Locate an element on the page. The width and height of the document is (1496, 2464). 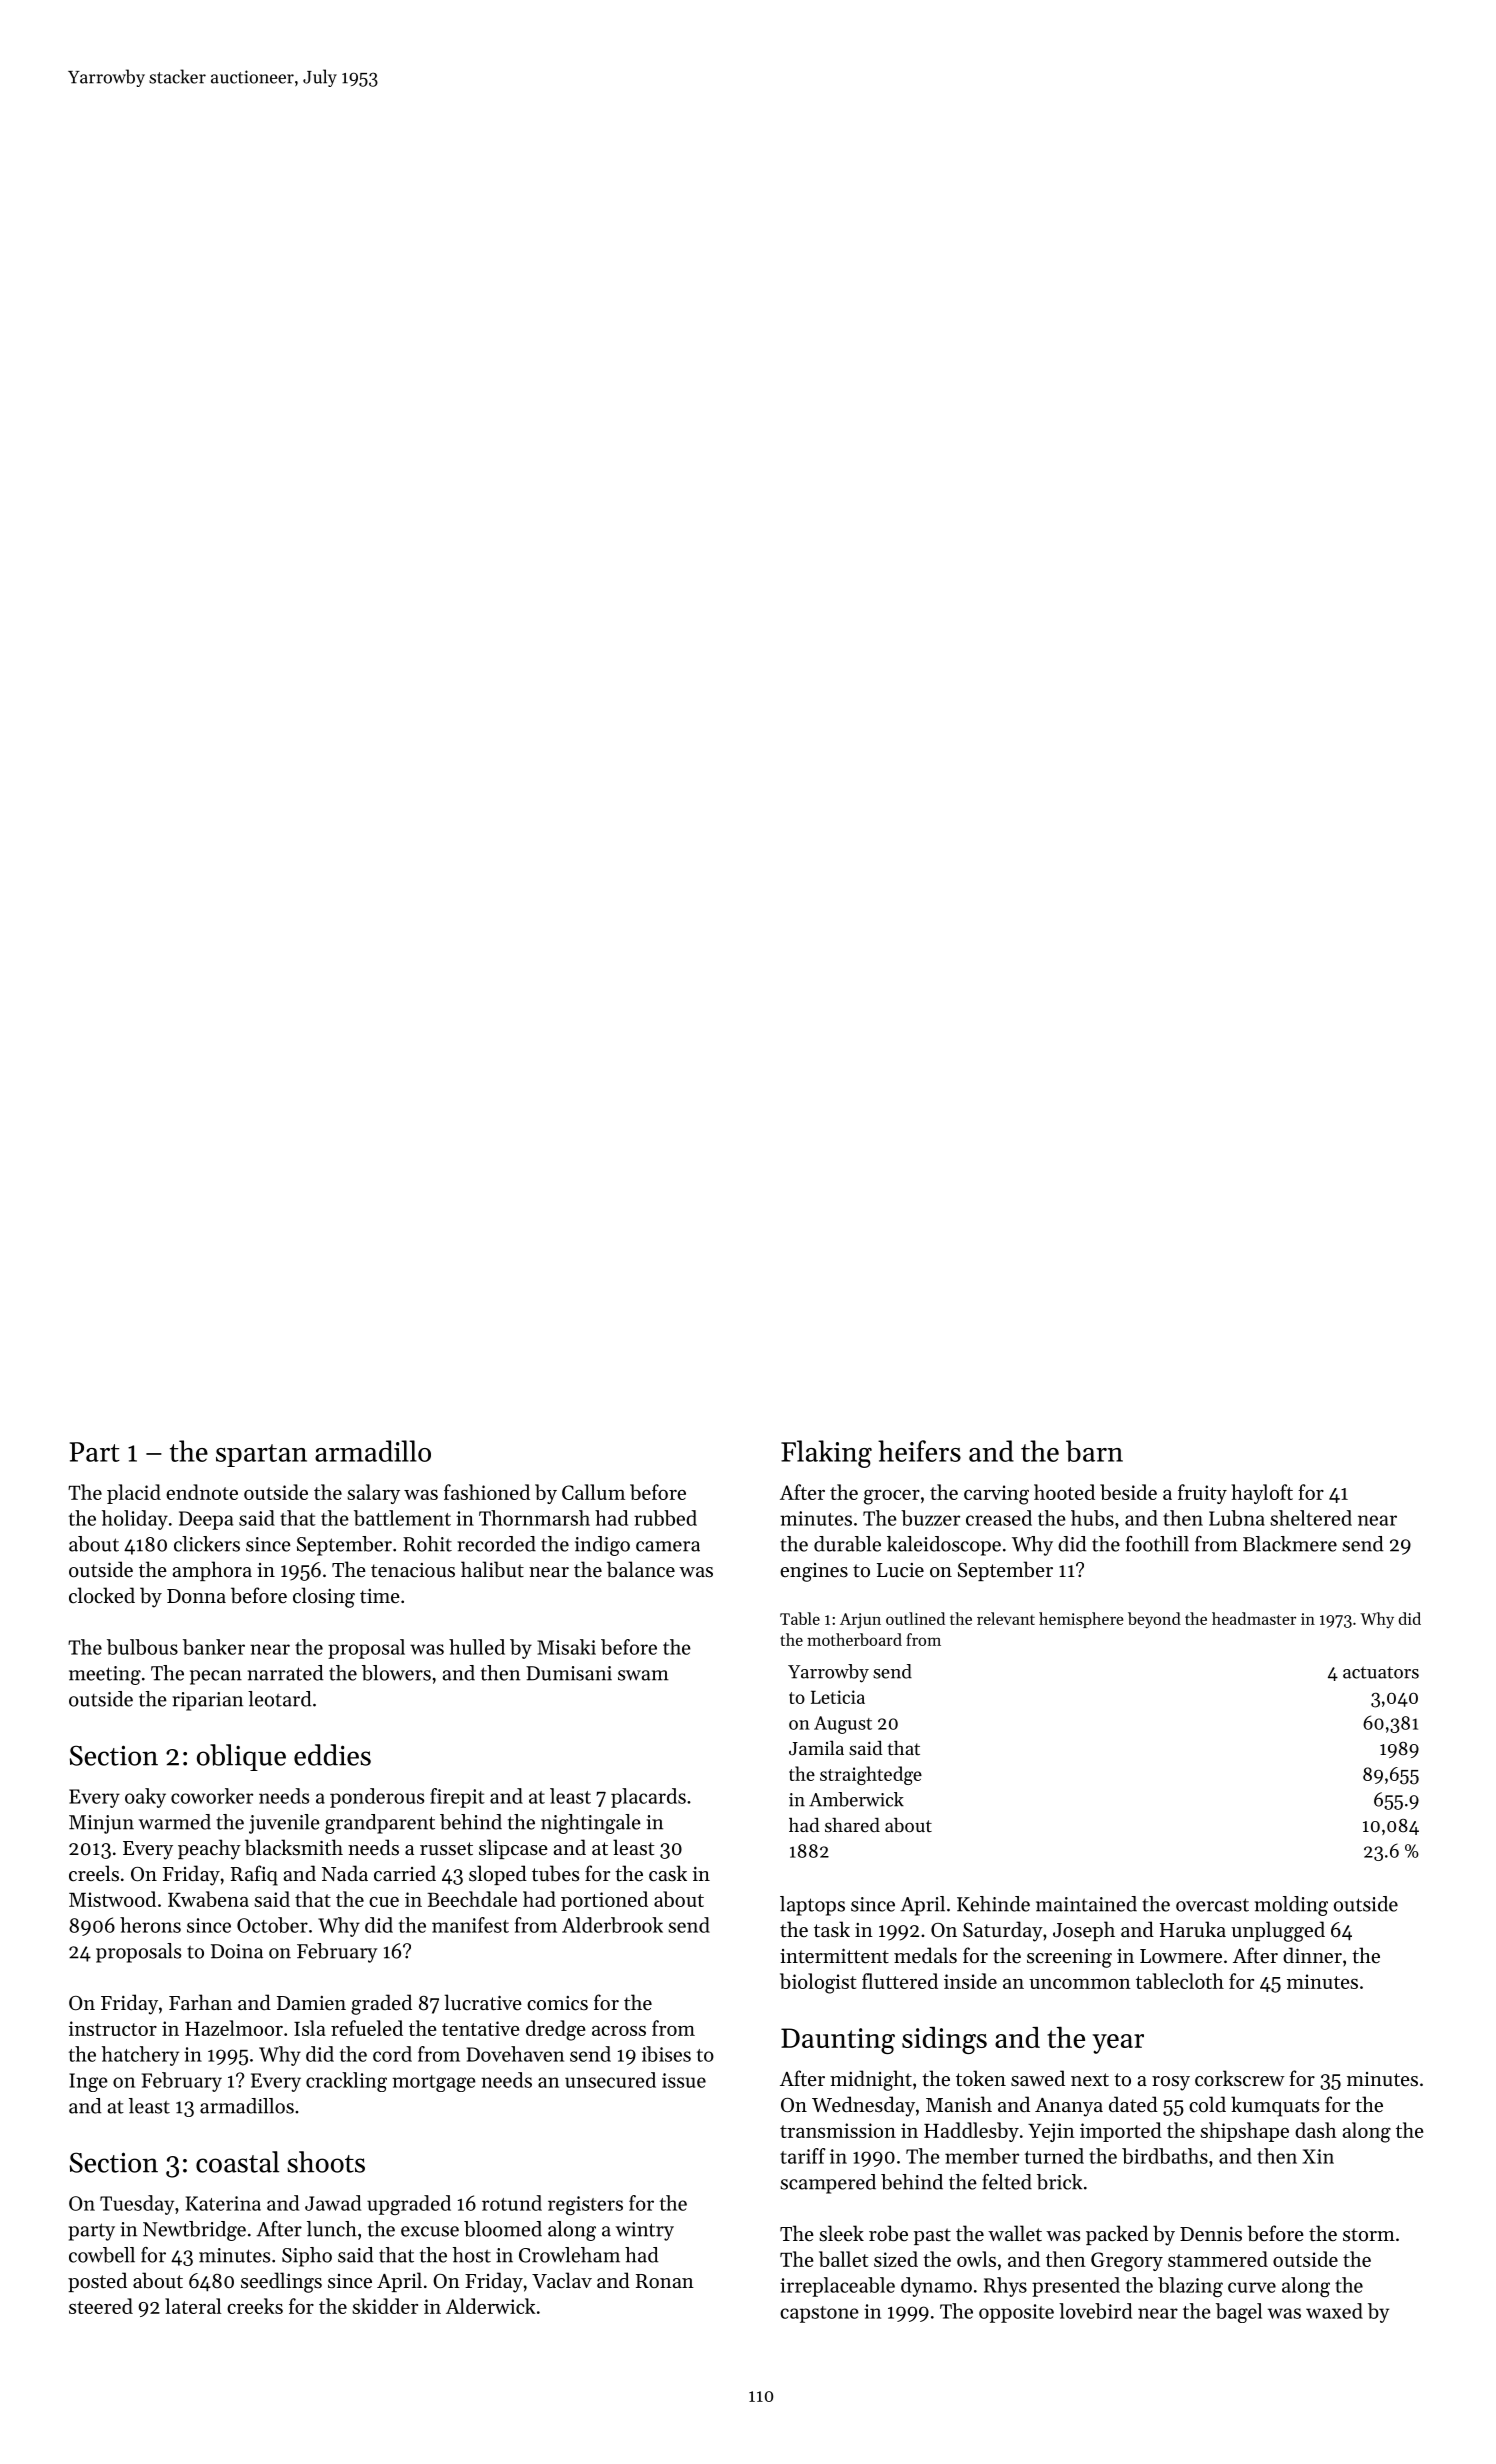
crackling is located at coordinates (346, 2082).
